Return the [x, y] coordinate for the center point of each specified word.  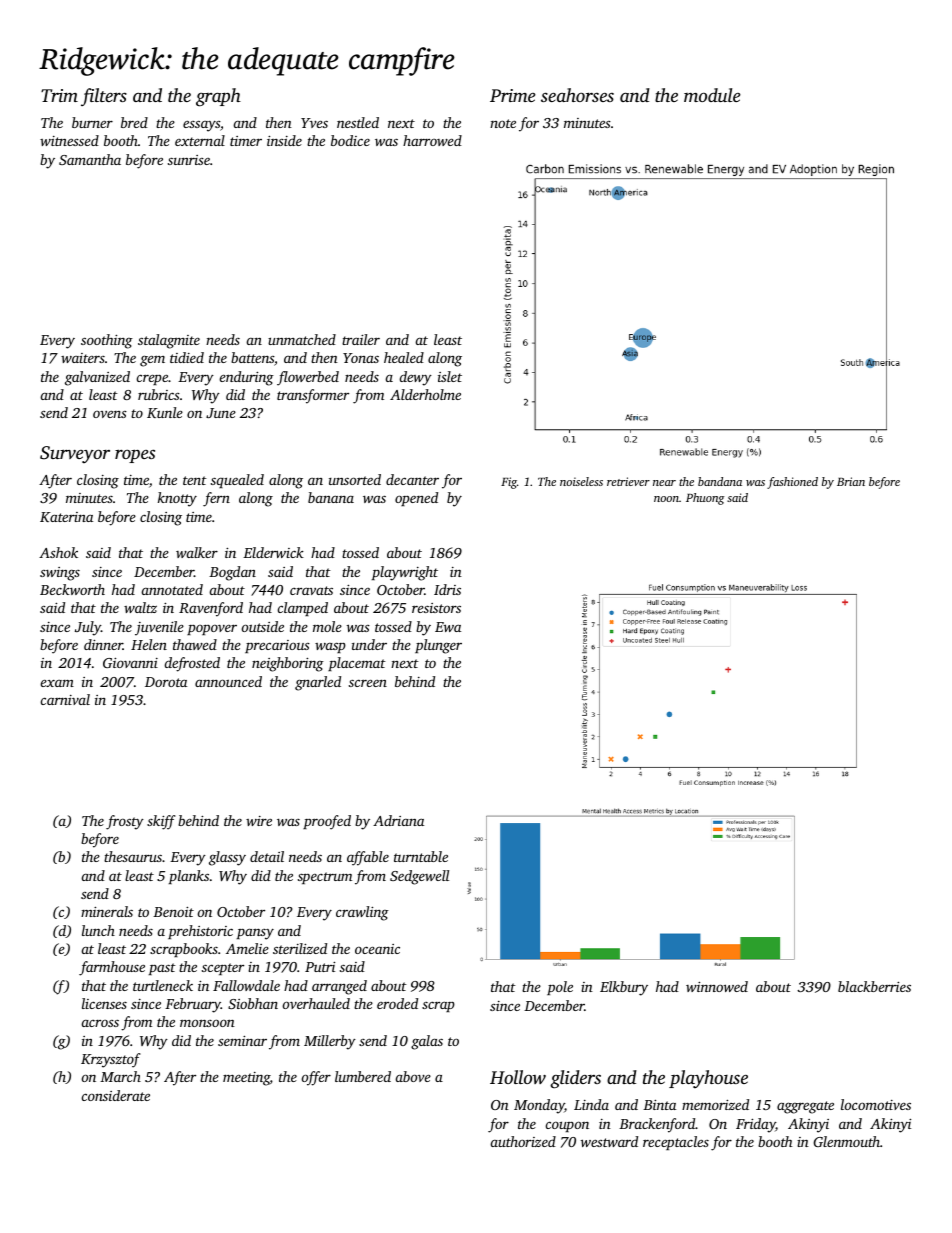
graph [218, 97]
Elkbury [624, 988]
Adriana [398, 820]
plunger [438, 646]
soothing [107, 341]
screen [368, 683]
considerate [116, 1095]
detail [267, 856]
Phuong [705, 499]
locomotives [876, 1104]
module [712, 95]
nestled [358, 122]
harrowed [432, 140]
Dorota [166, 682]
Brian [851, 481]
